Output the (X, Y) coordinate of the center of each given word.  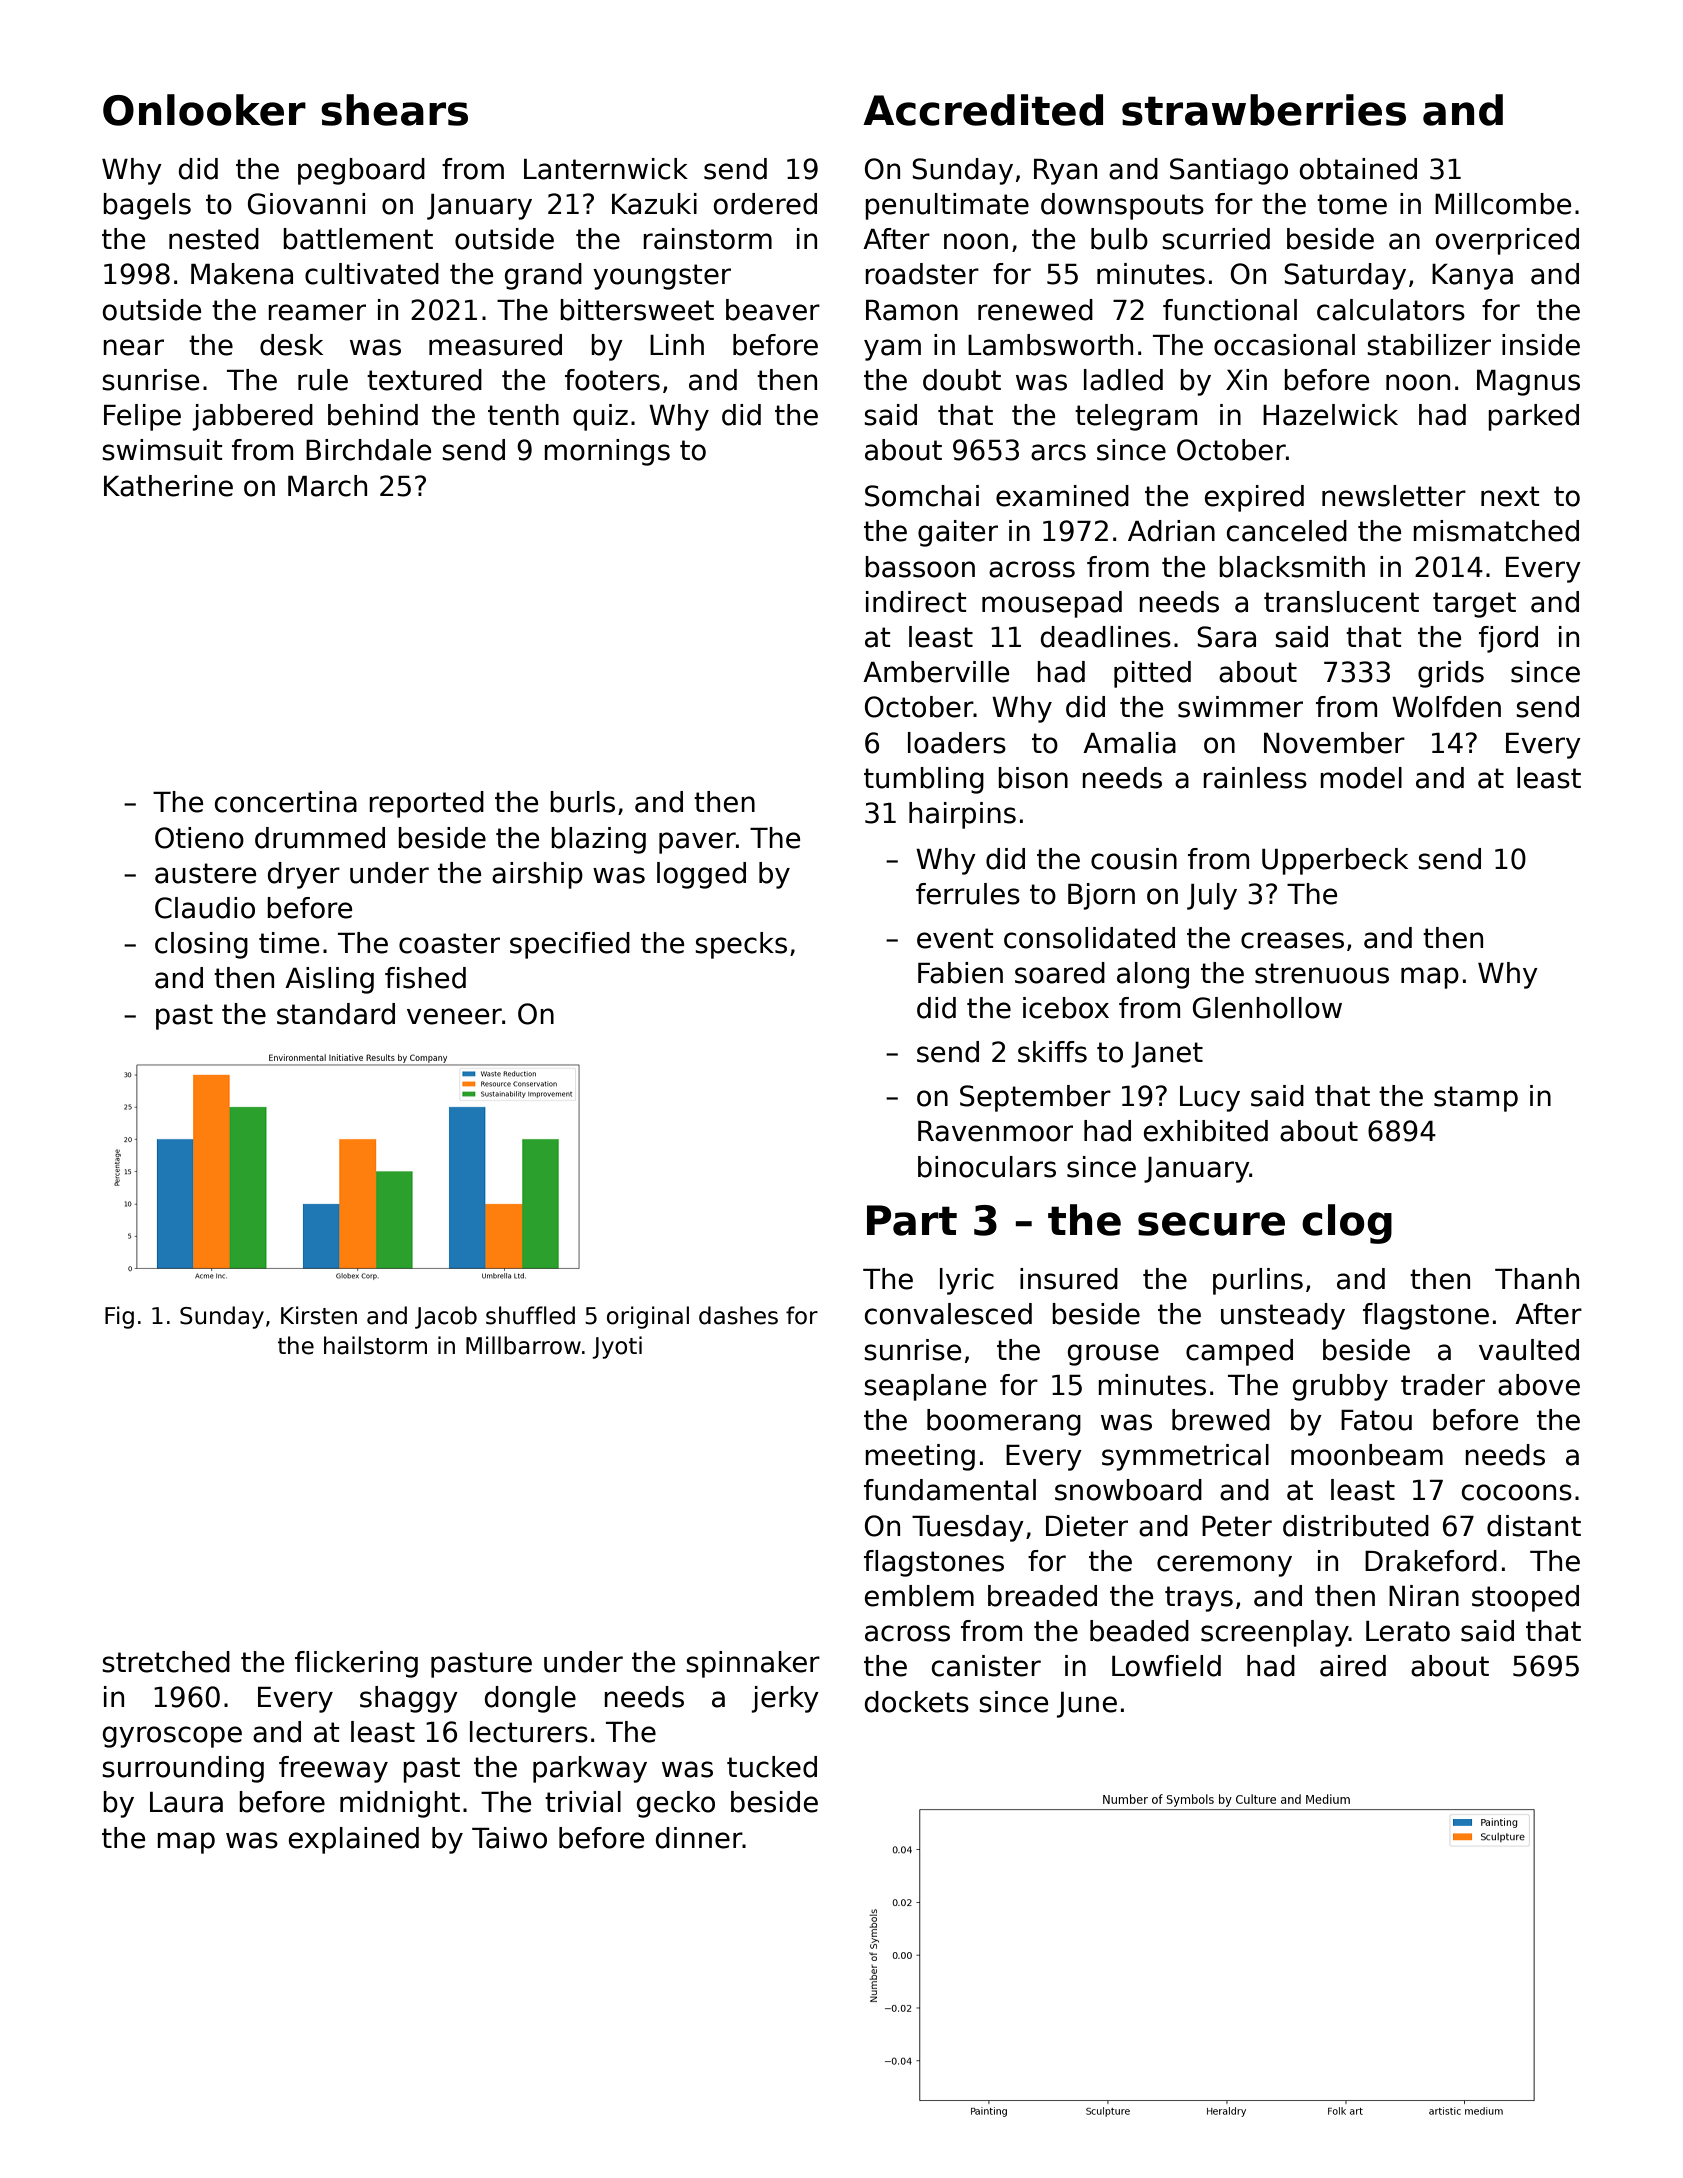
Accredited (983, 110)
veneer (454, 1016)
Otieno (199, 838)
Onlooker (204, 110)
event (955, 938)
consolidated (1089, 938)
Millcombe (1503, 204)
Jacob (446, 1317)
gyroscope (172, 1737)
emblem (919, 1596)
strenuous (1322, 973)
